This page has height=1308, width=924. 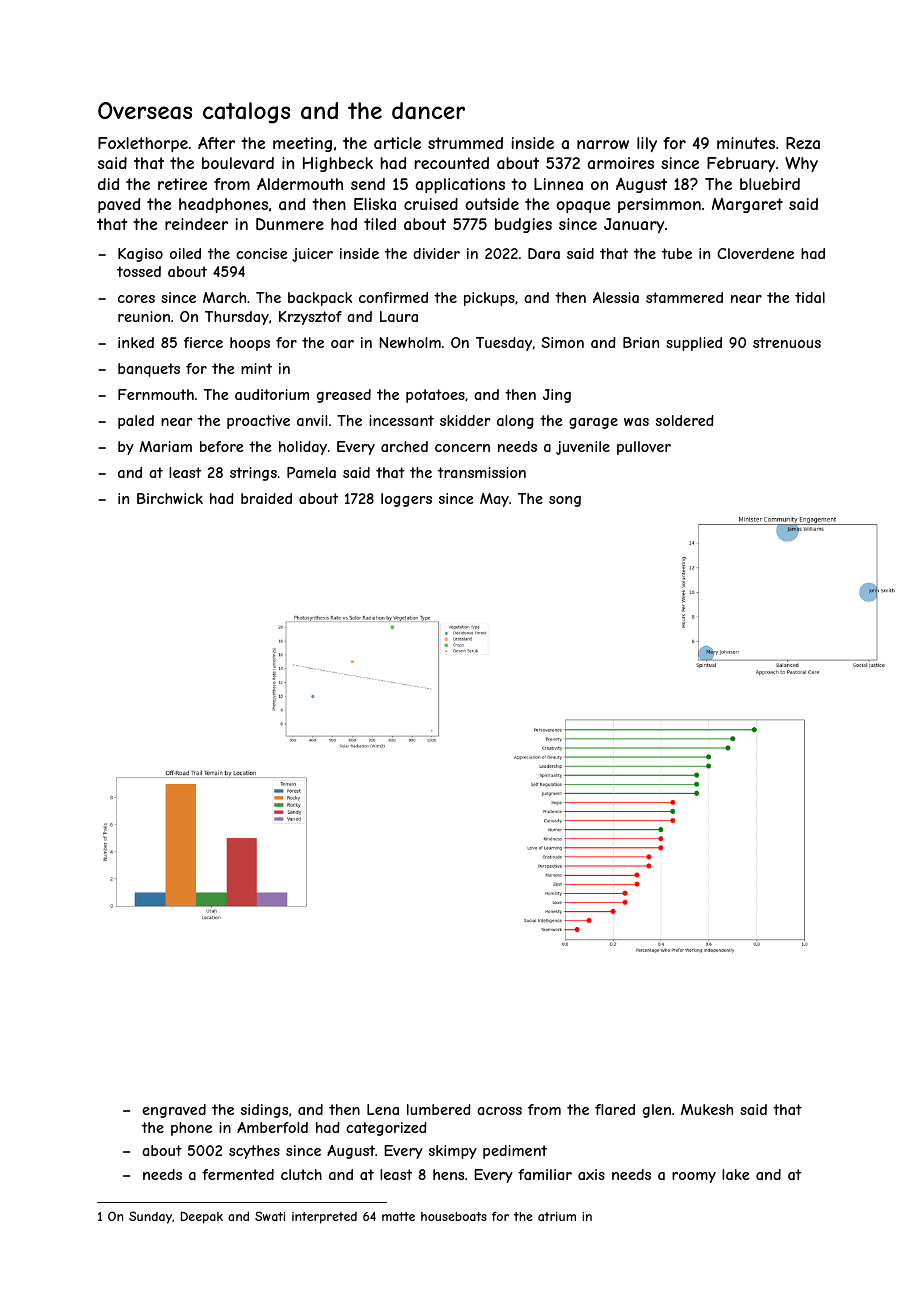 What do you see at coordinates (492, 204) in the page?
I see `outside` at bounding box center [492, 204].
